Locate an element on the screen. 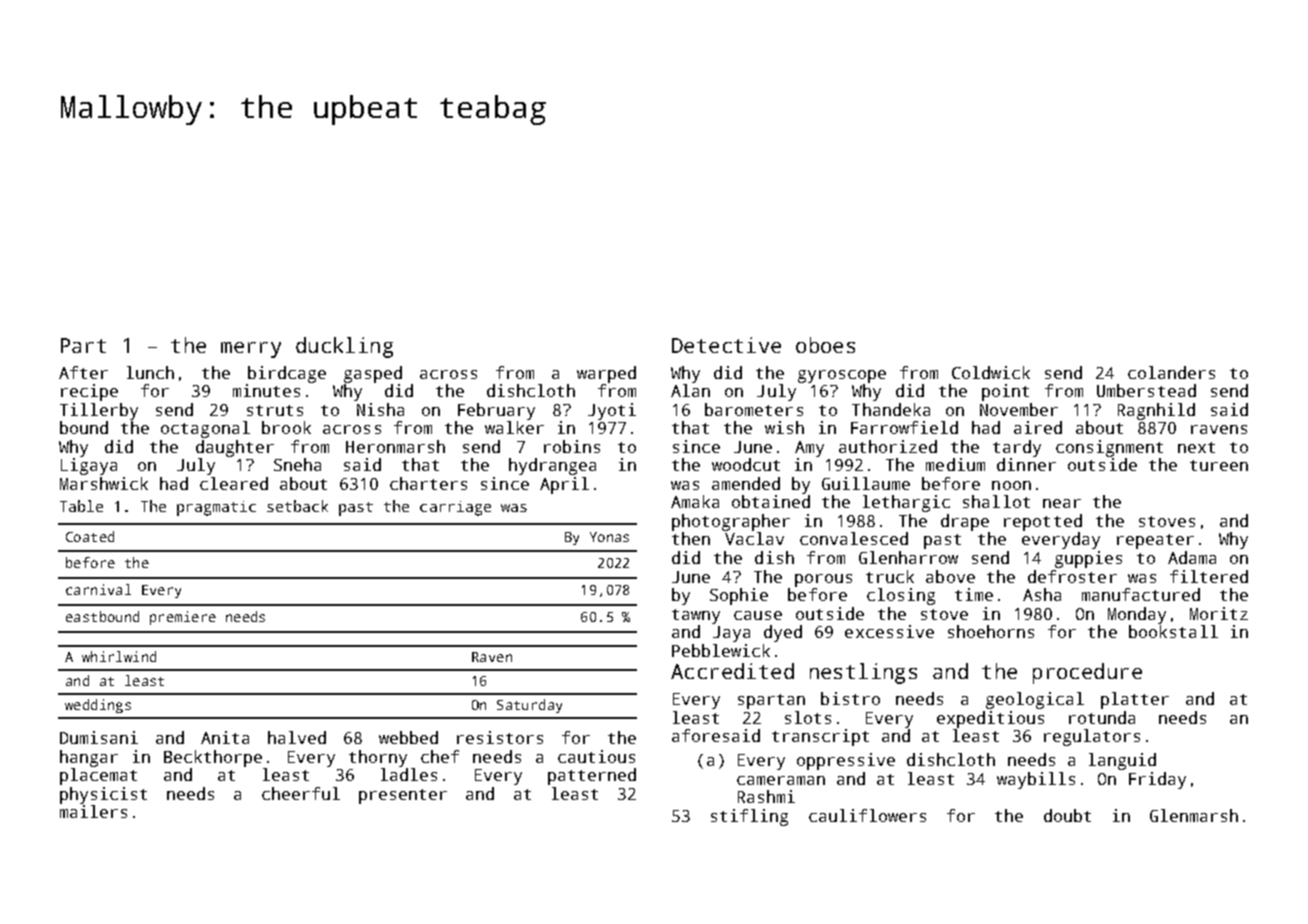 The height and width of the screenshot is (924, 1308). cautious is located at coordinates (596, 756).
